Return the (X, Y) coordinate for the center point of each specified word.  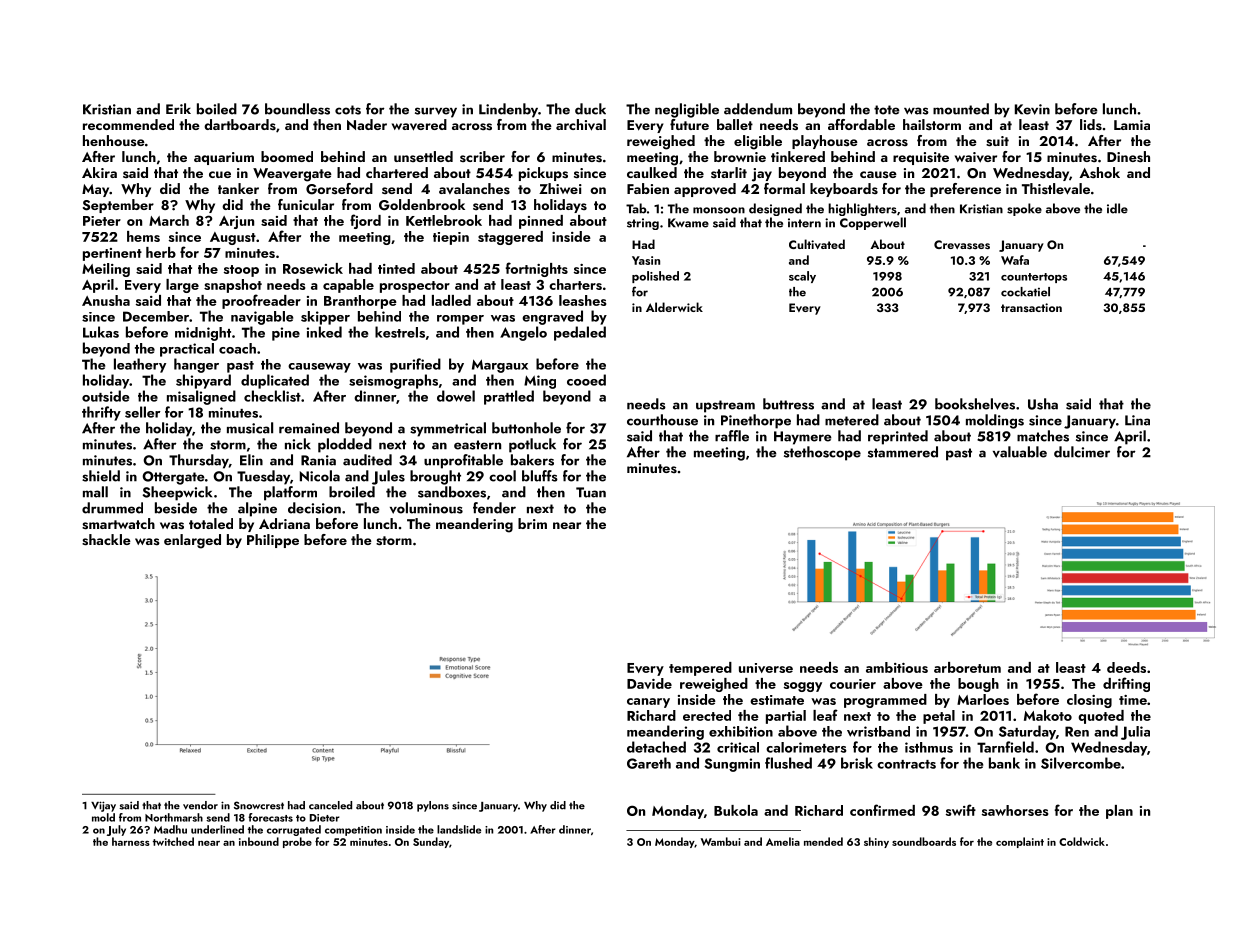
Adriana (284, 523)
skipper (325, 318)
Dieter (325, 818)
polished (655, 277)
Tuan (591, 492)
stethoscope (822, 453)
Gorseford (339, 189)
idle (1117, 208)
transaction (1031, 307)
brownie (740, 156)
